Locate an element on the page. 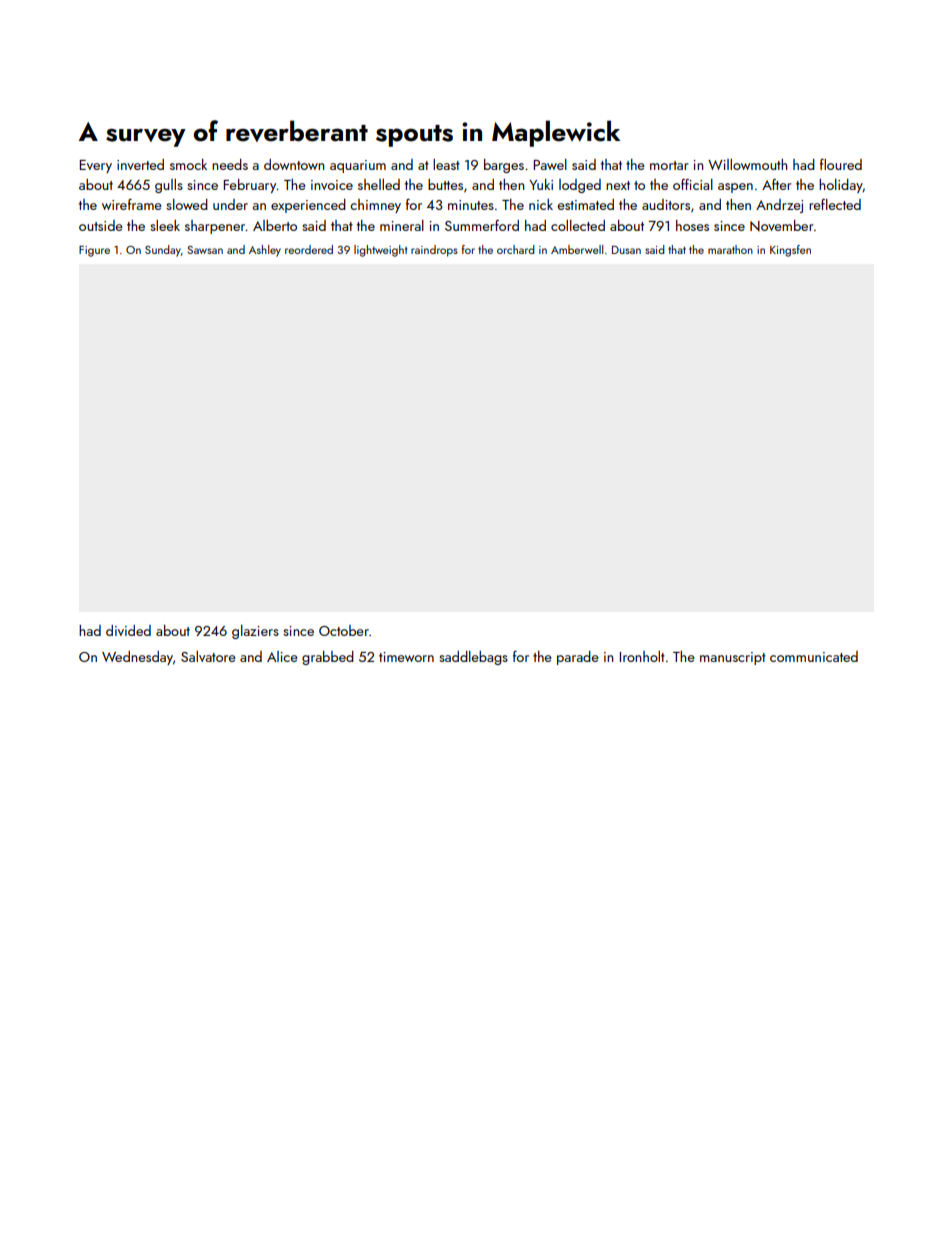 The image size is (952, 1233). October is located at coordinates (344, 630).
